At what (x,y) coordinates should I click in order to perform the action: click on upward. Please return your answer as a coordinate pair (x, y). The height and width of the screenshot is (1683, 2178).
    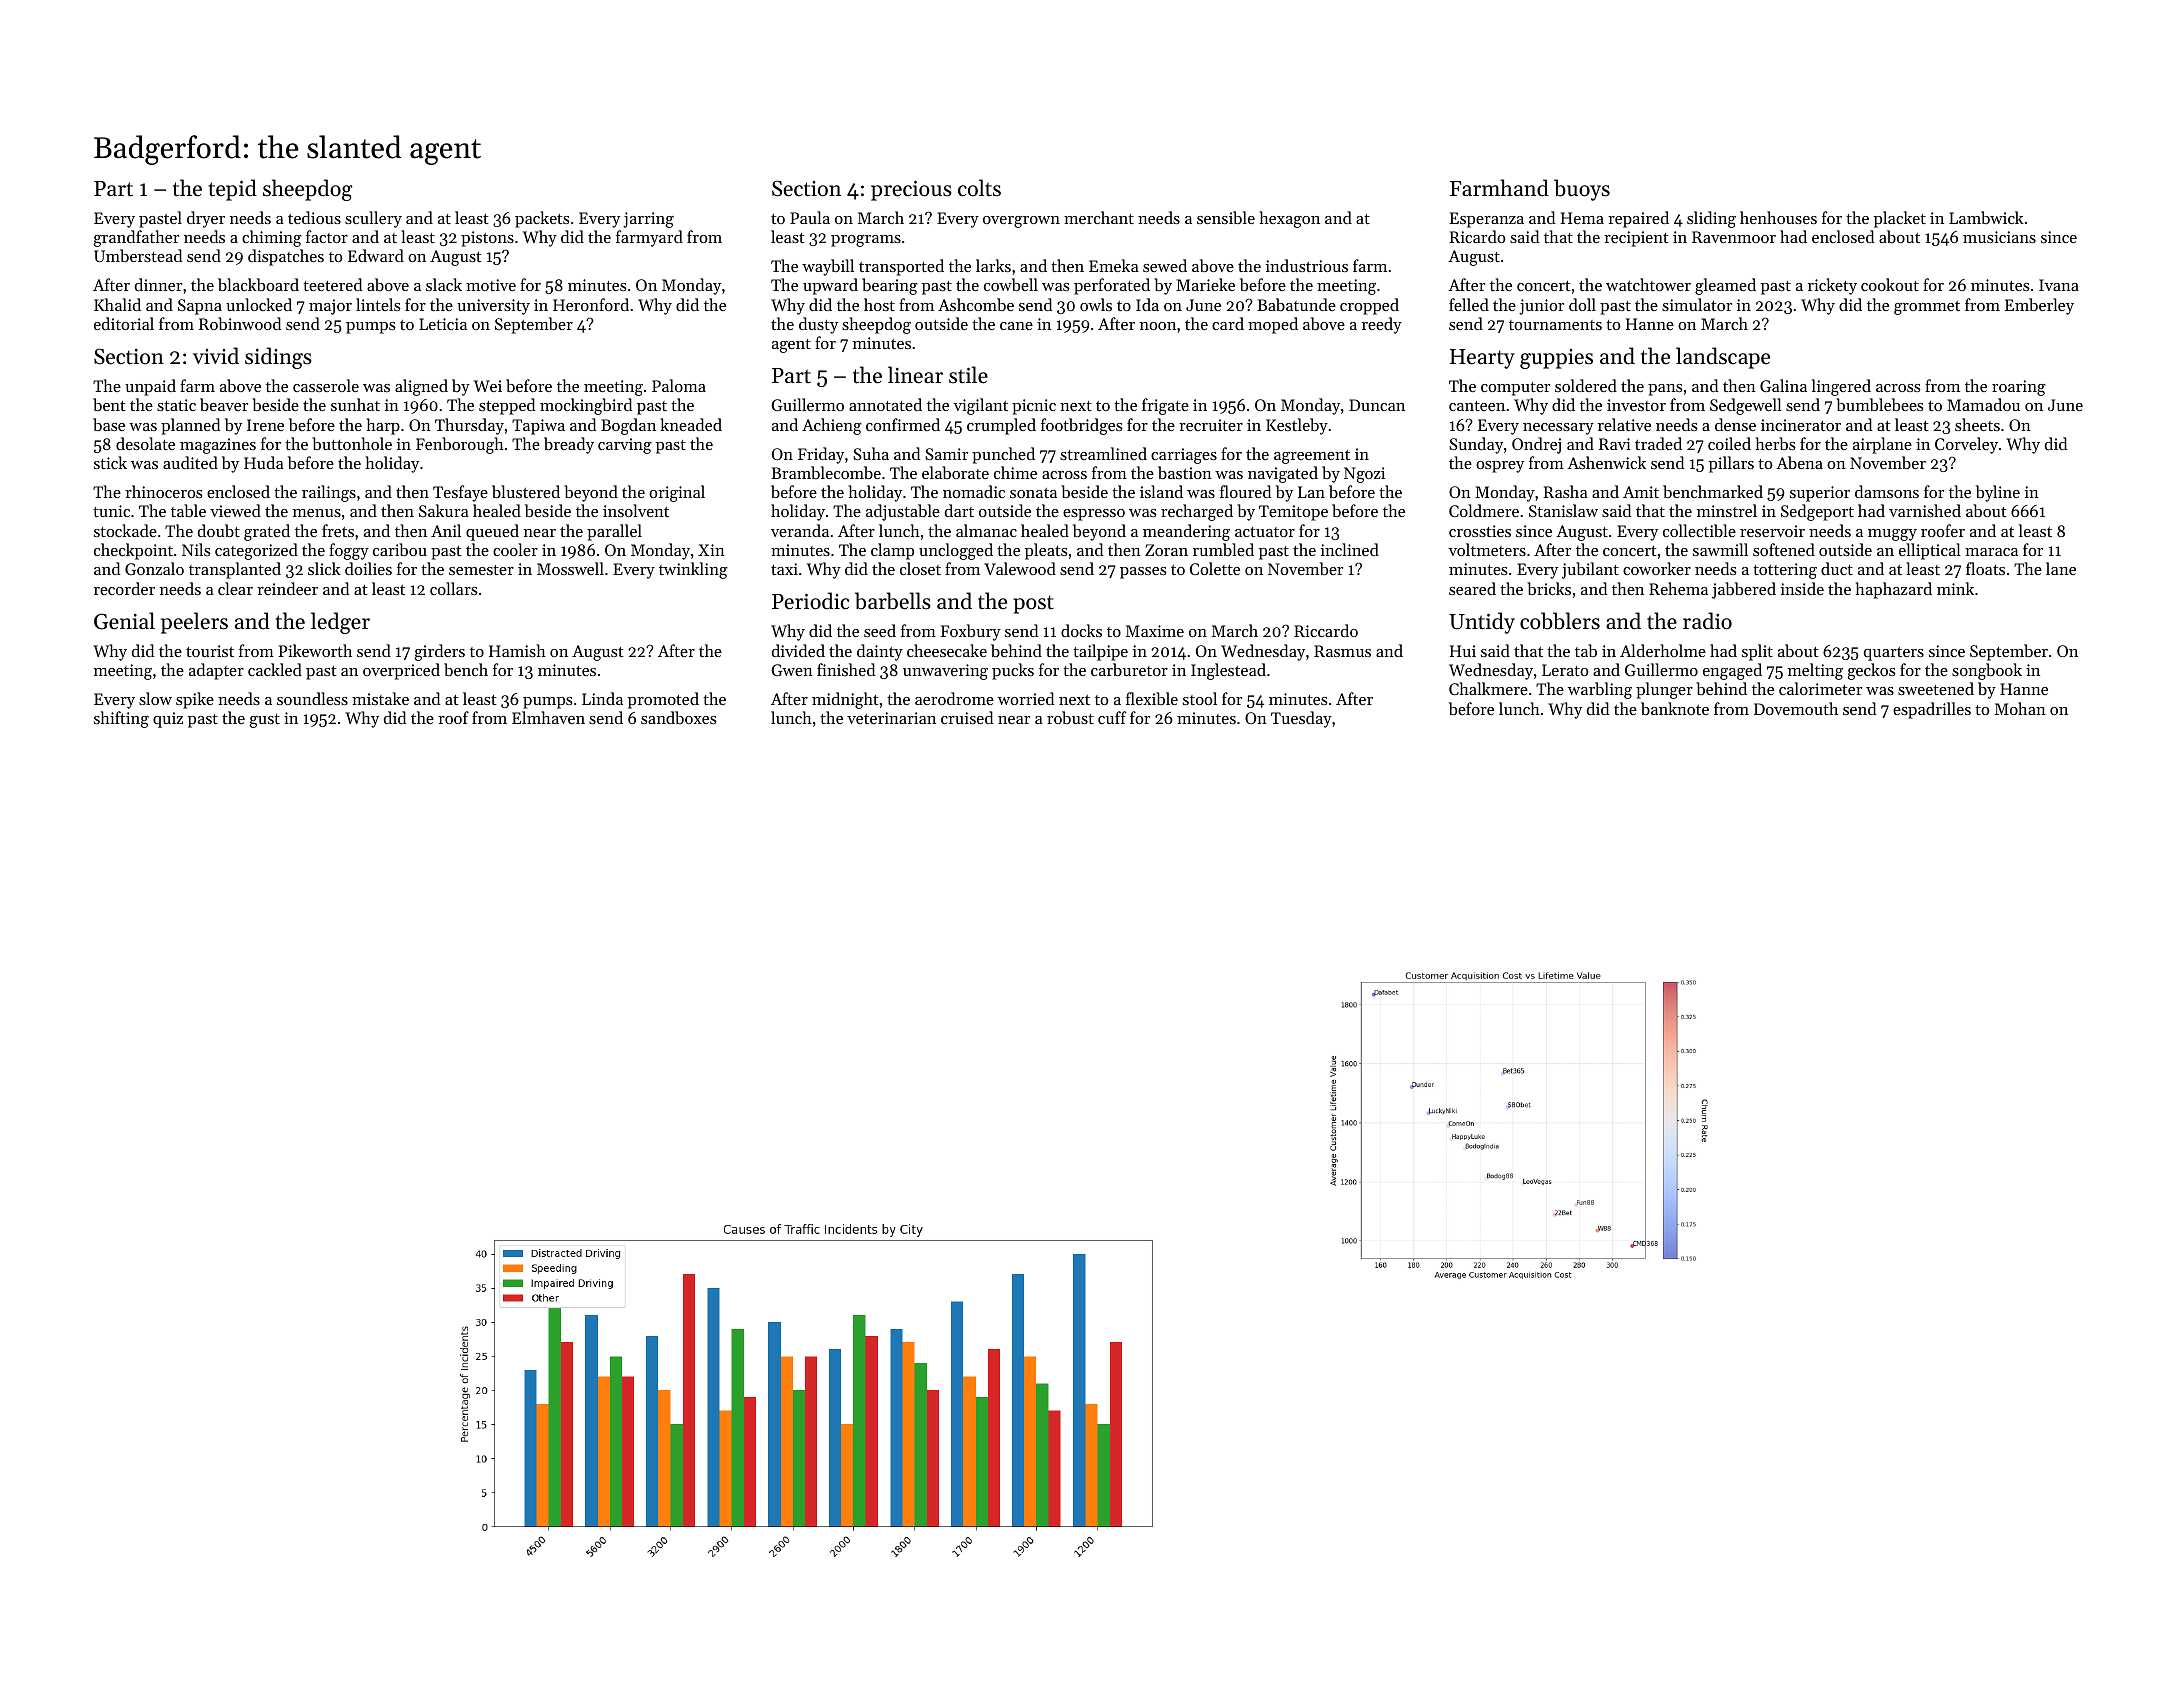
    Looking at the image, I should click on (830, 286).
